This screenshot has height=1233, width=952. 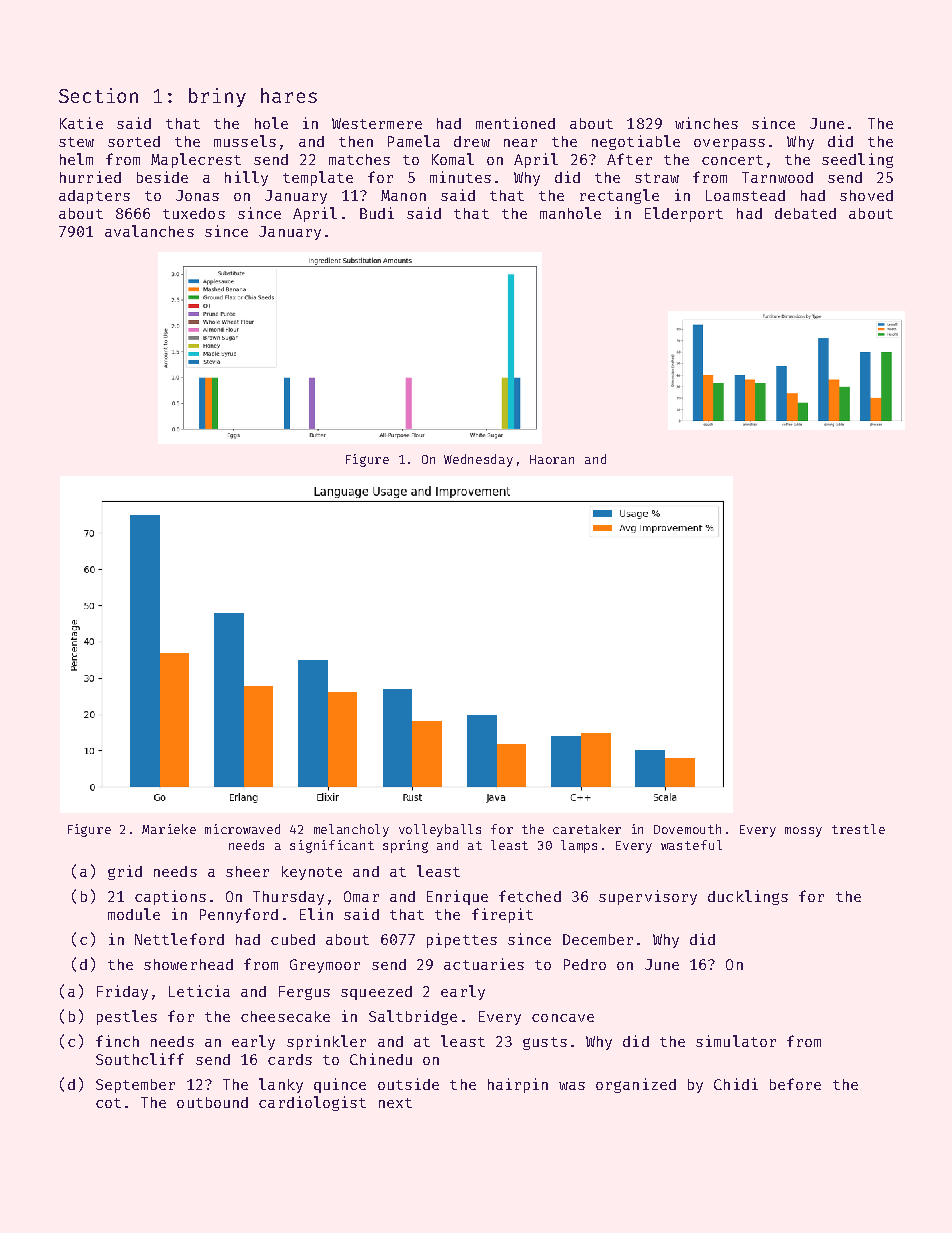 I want to click on seedling, so click(x=857, y=160).
